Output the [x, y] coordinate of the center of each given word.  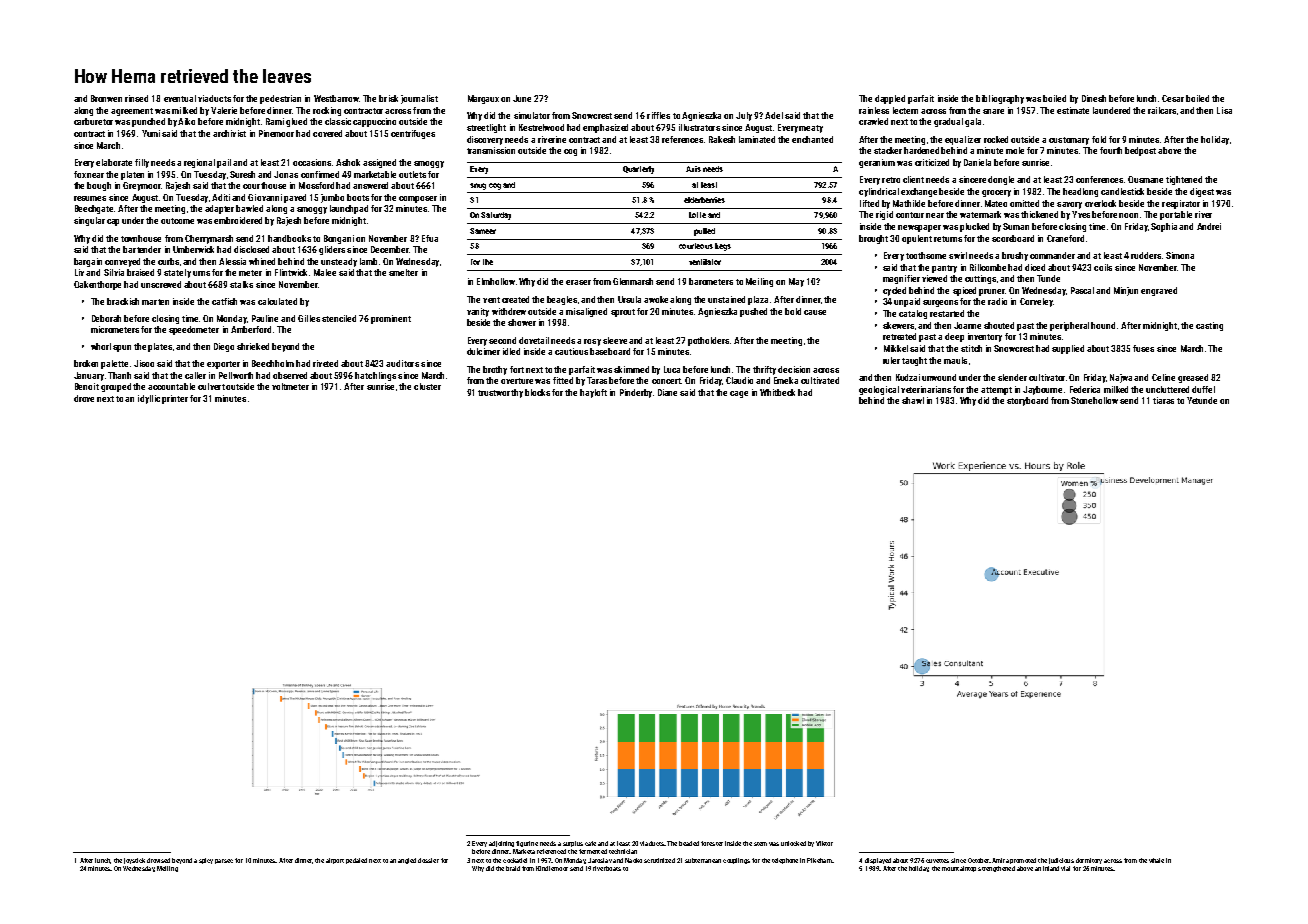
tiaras [1163, 400]
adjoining [501, 844]
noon [1128, 215]
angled [407, 861]
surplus [573, 844]
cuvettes [937, 861]
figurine [527, 844]
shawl [913, 400]
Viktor [824, 843]
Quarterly [638, 170]
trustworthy [500, 393]
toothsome [926, 255]
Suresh [242, 174]
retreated [899, 336]
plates [160, 347]
